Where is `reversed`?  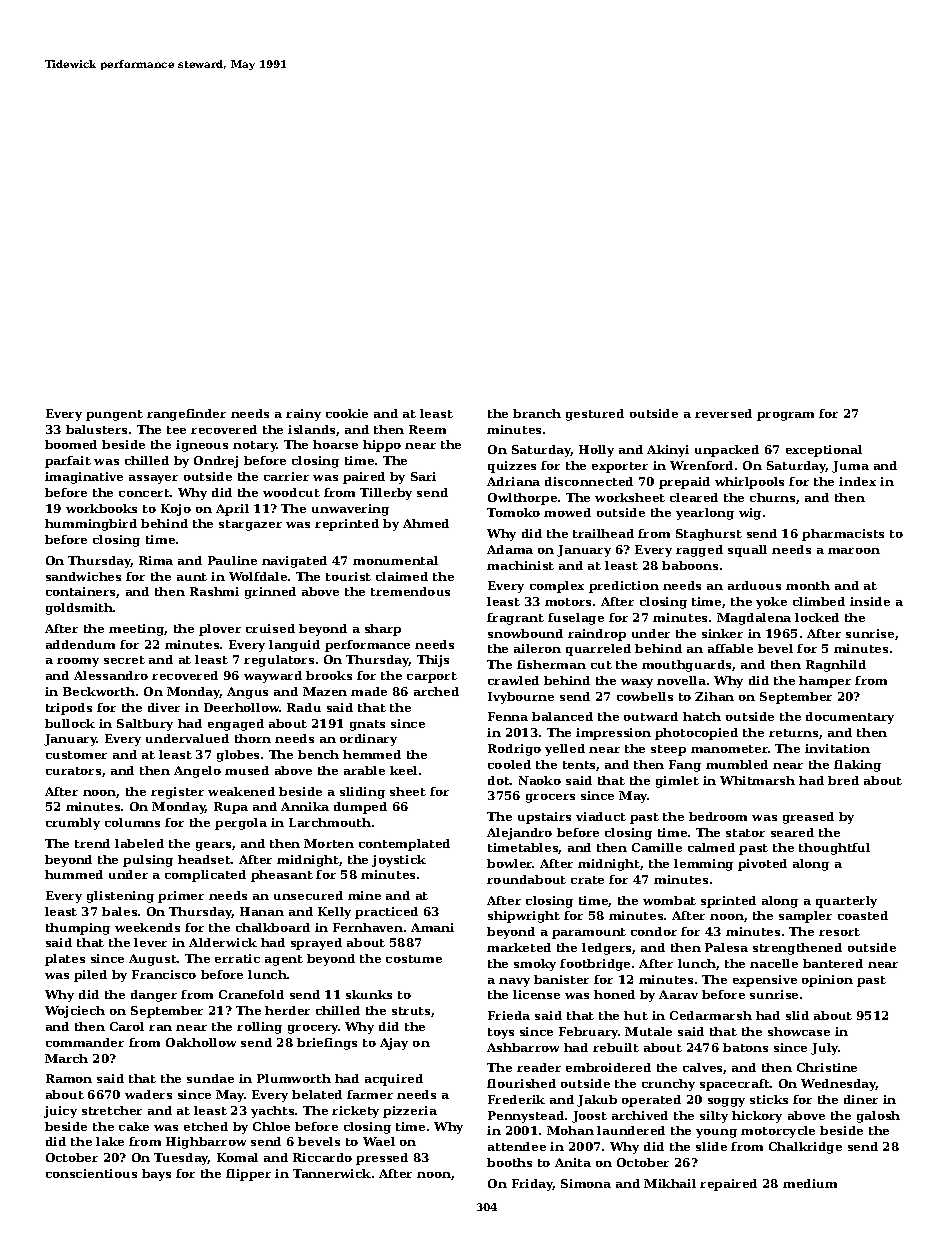
reversed is located at coordinates (723, 413).
